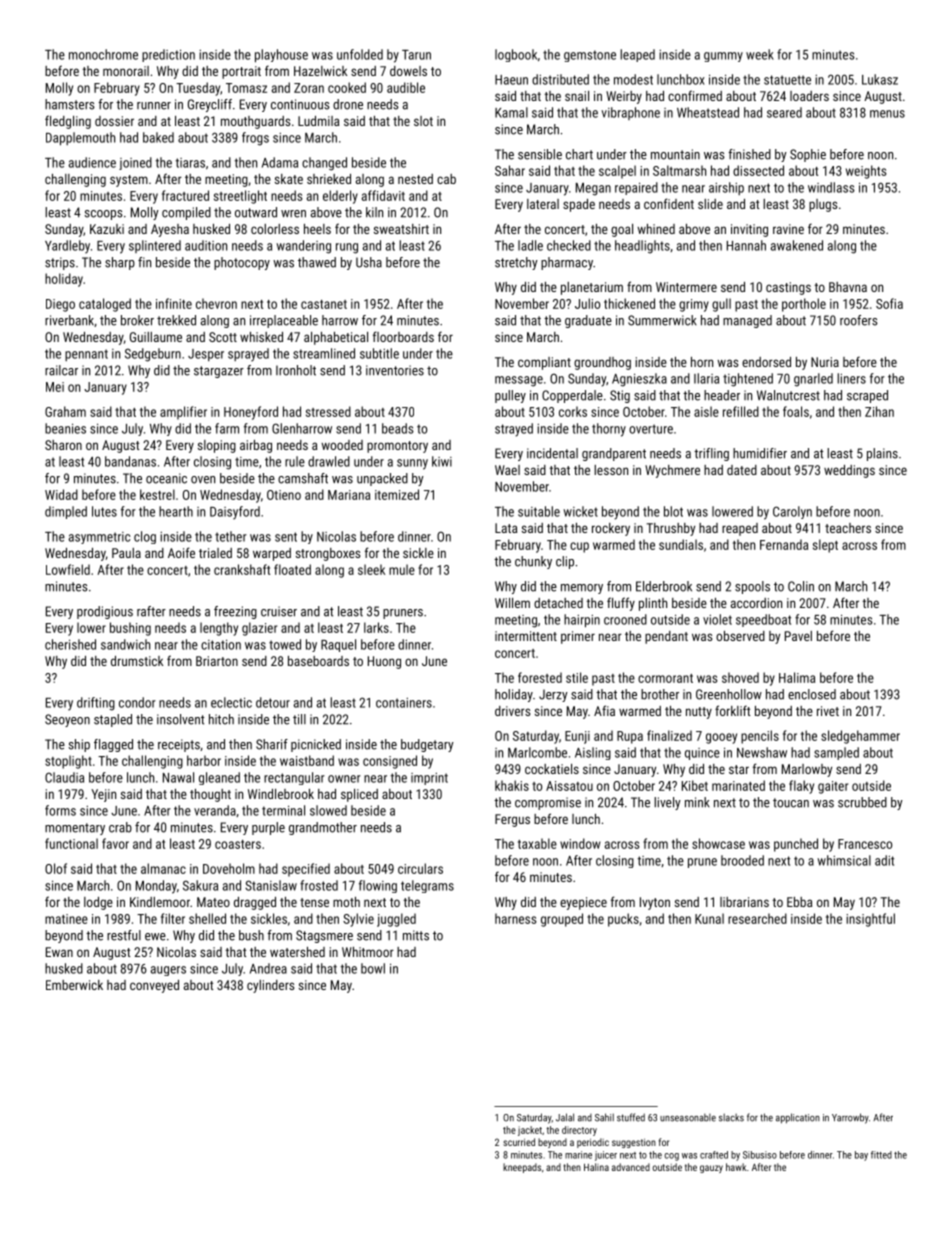 This image has width=952, height=1233. What do you see at coordinates (510, 396) in the image?
I see `pulley` at bounding box center [510, 396].
